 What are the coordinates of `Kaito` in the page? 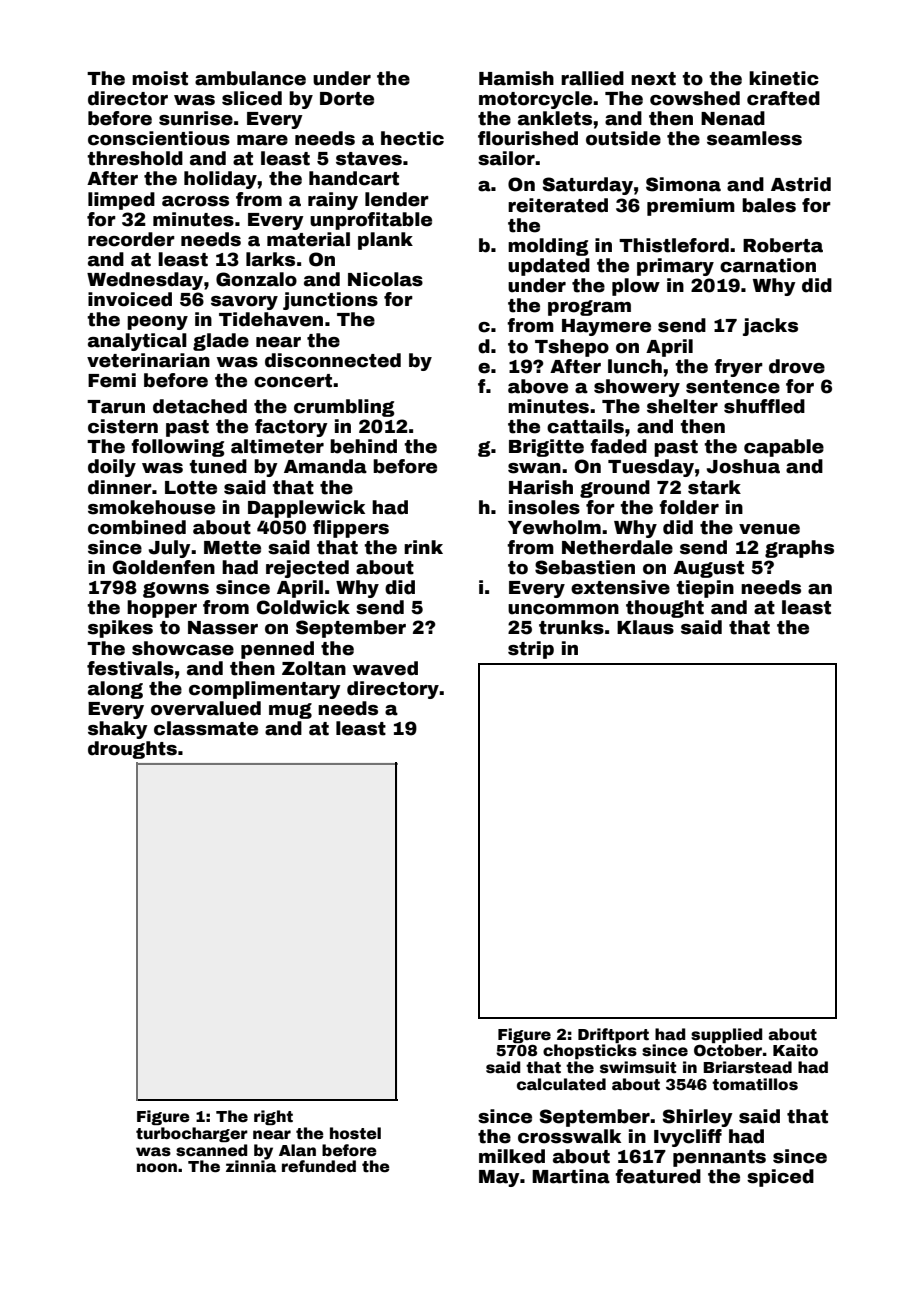 It's located at (795, 1050).
